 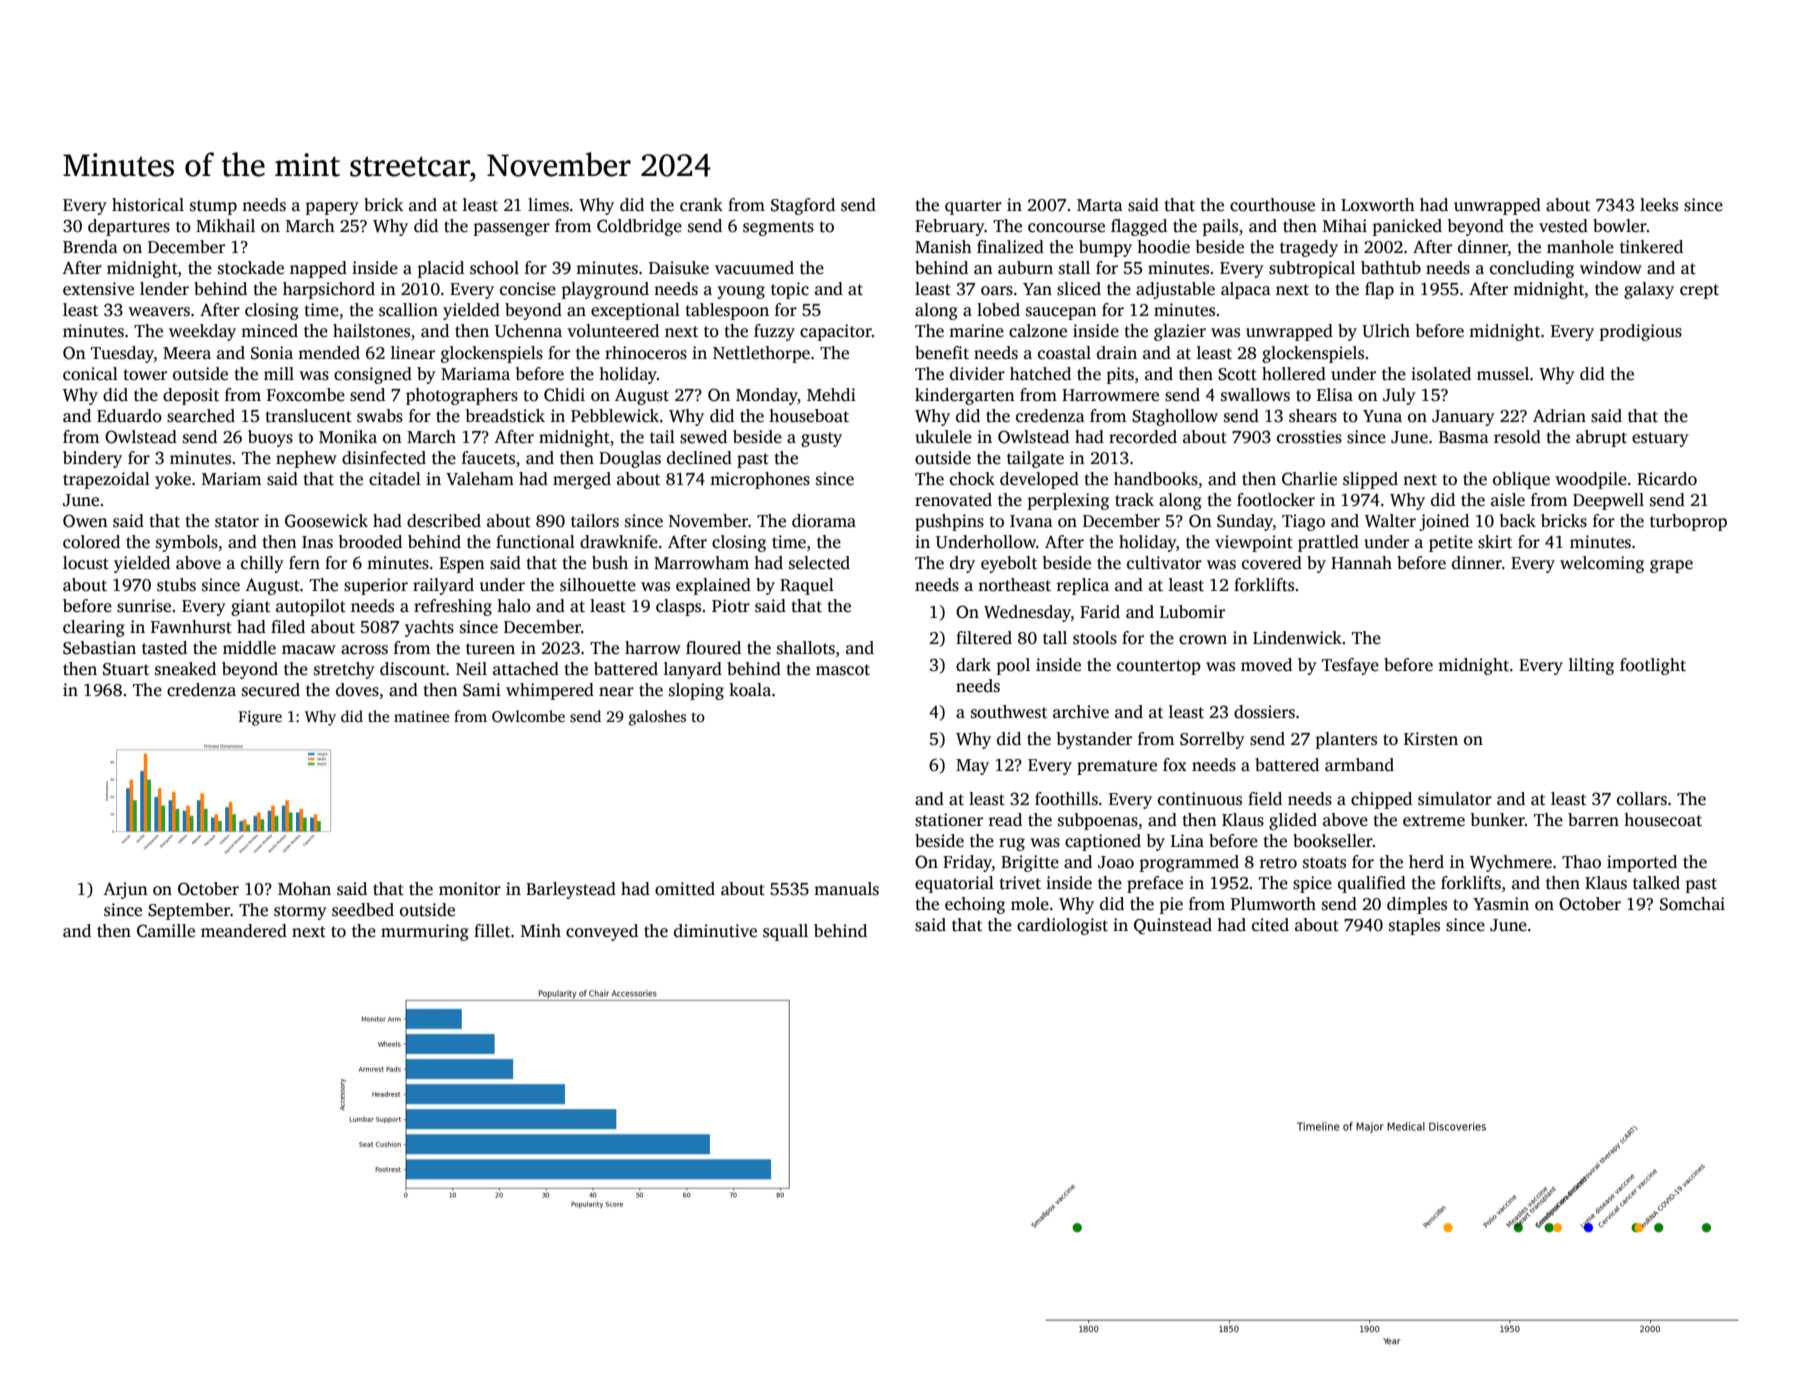 What do you see at coordinates (1293, 821) in the image?
I see `glided` at bounding box center [1293, 821].
